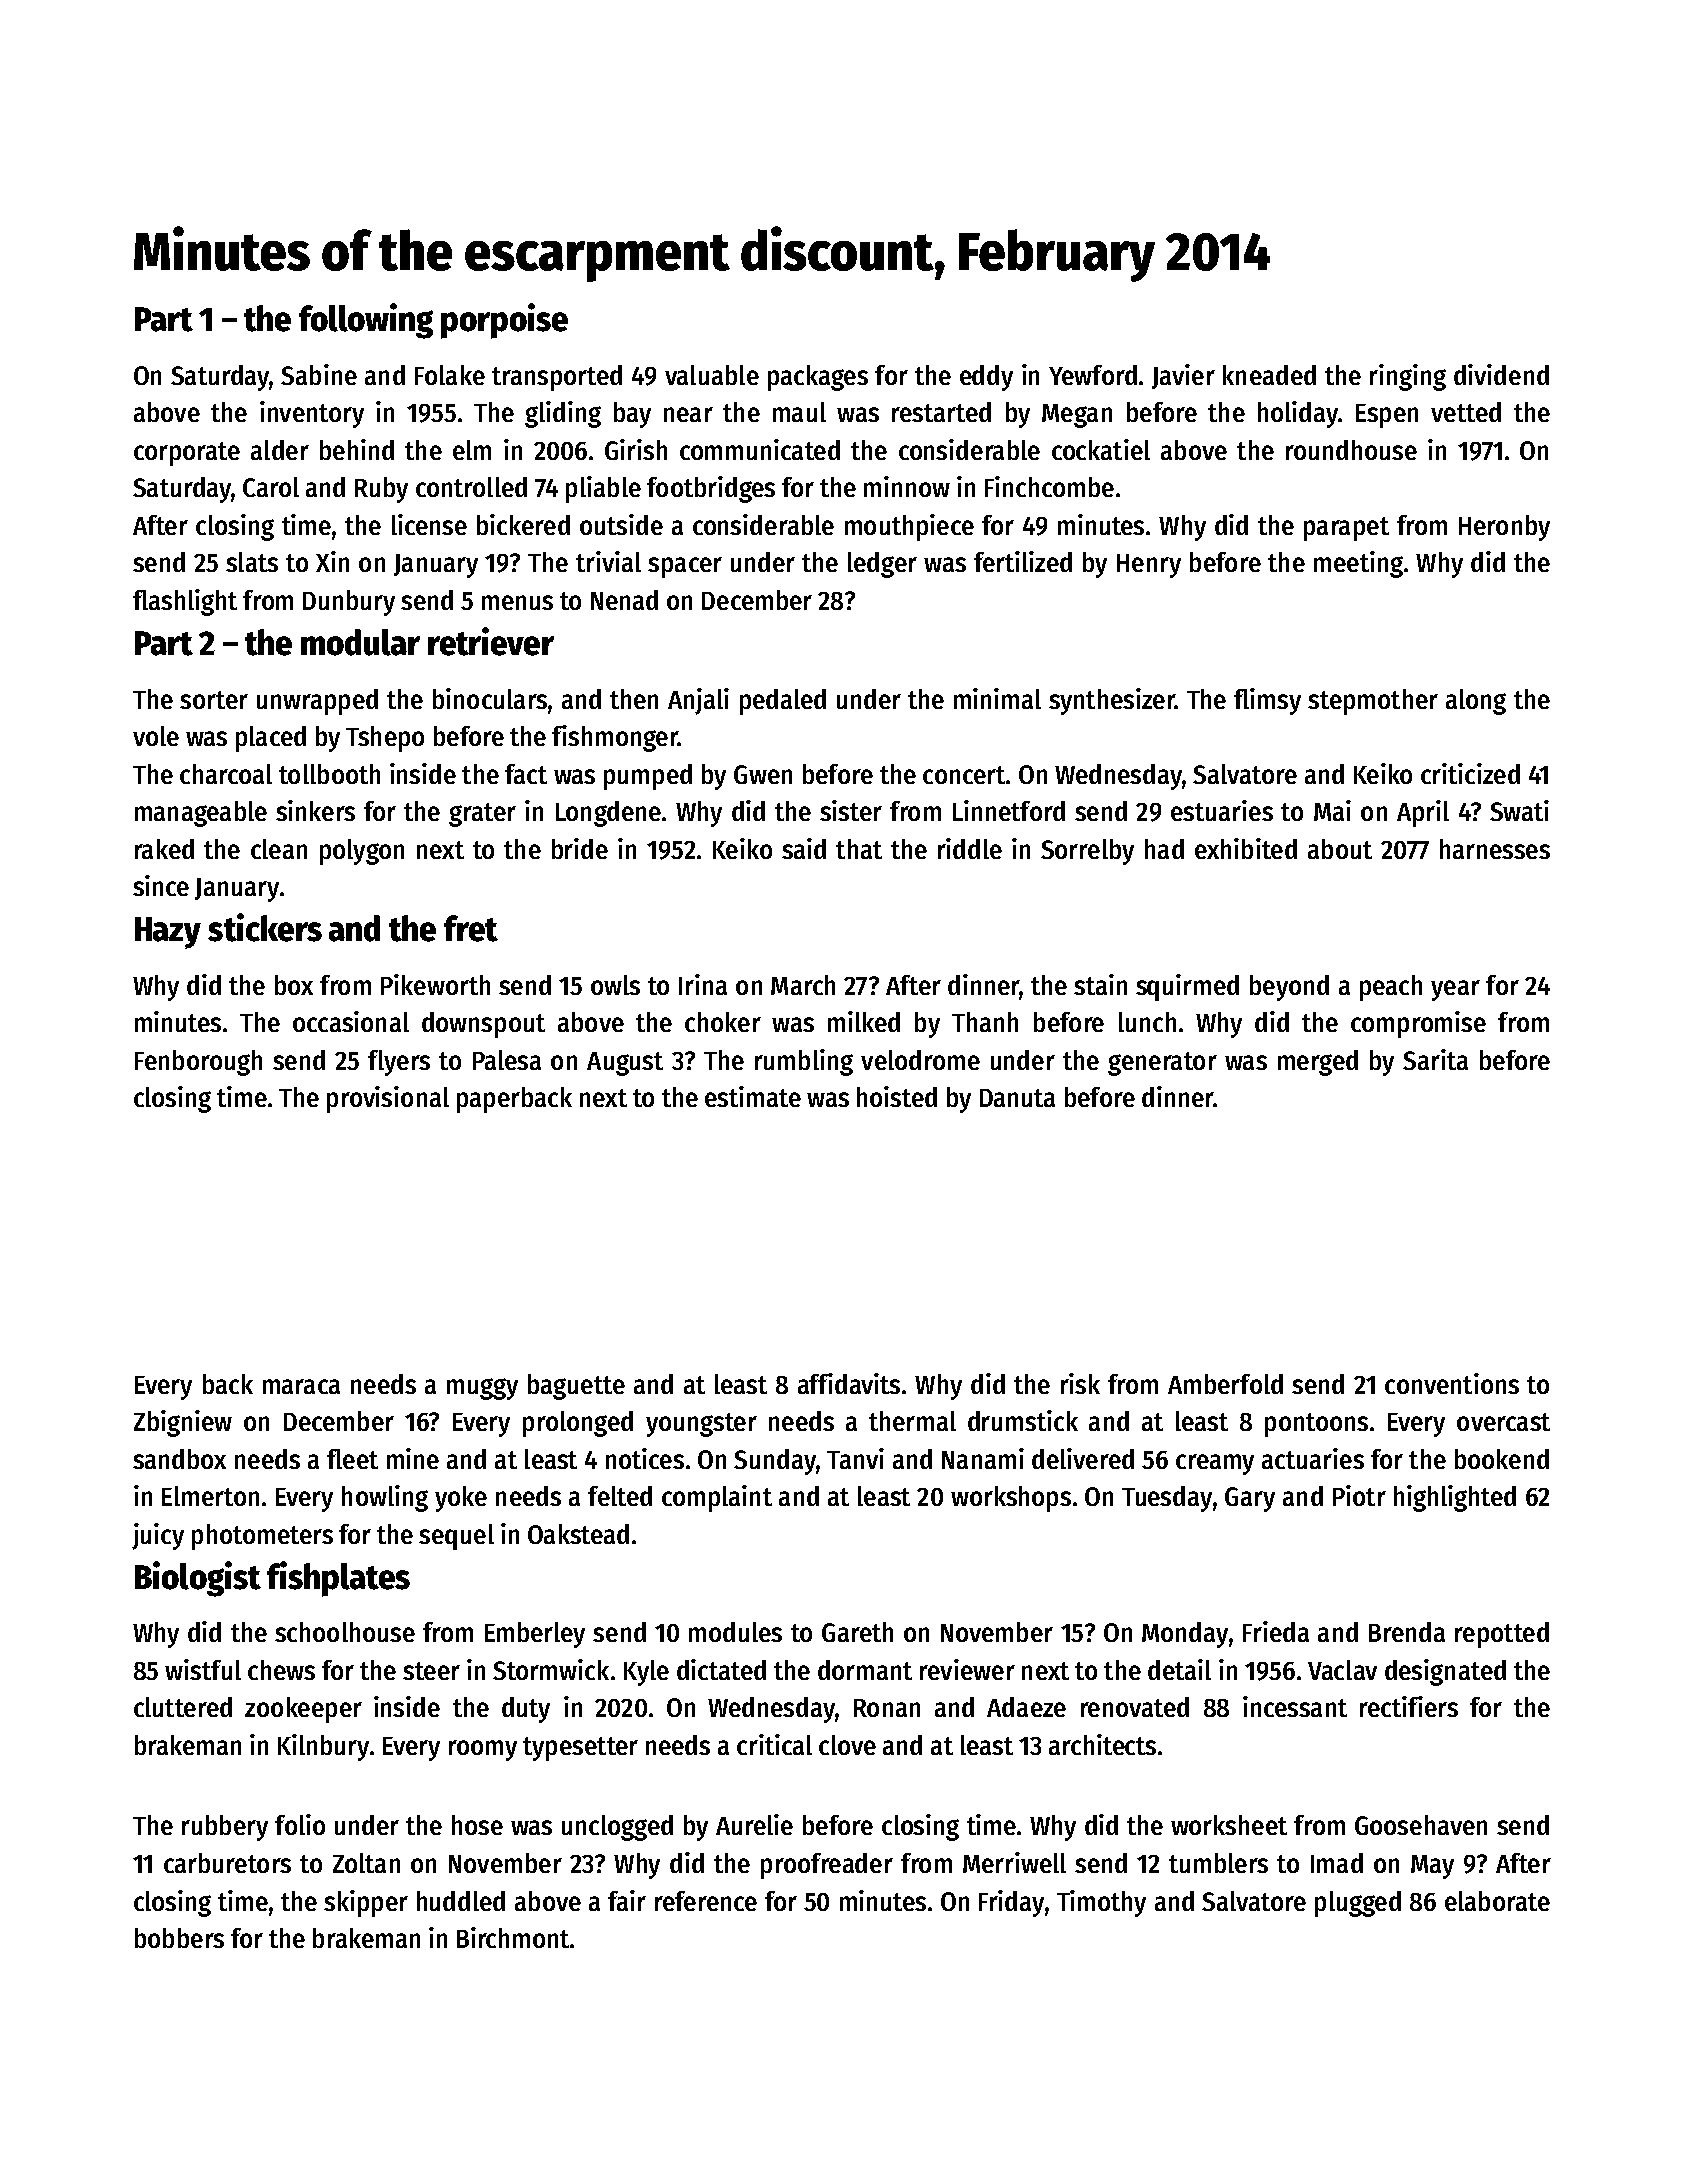 The height and width of the page is (2178, 1683). What do you see at coordinates (227, 1863) in the page?
I see `carburetors` at bounding box center [227, 1863].
